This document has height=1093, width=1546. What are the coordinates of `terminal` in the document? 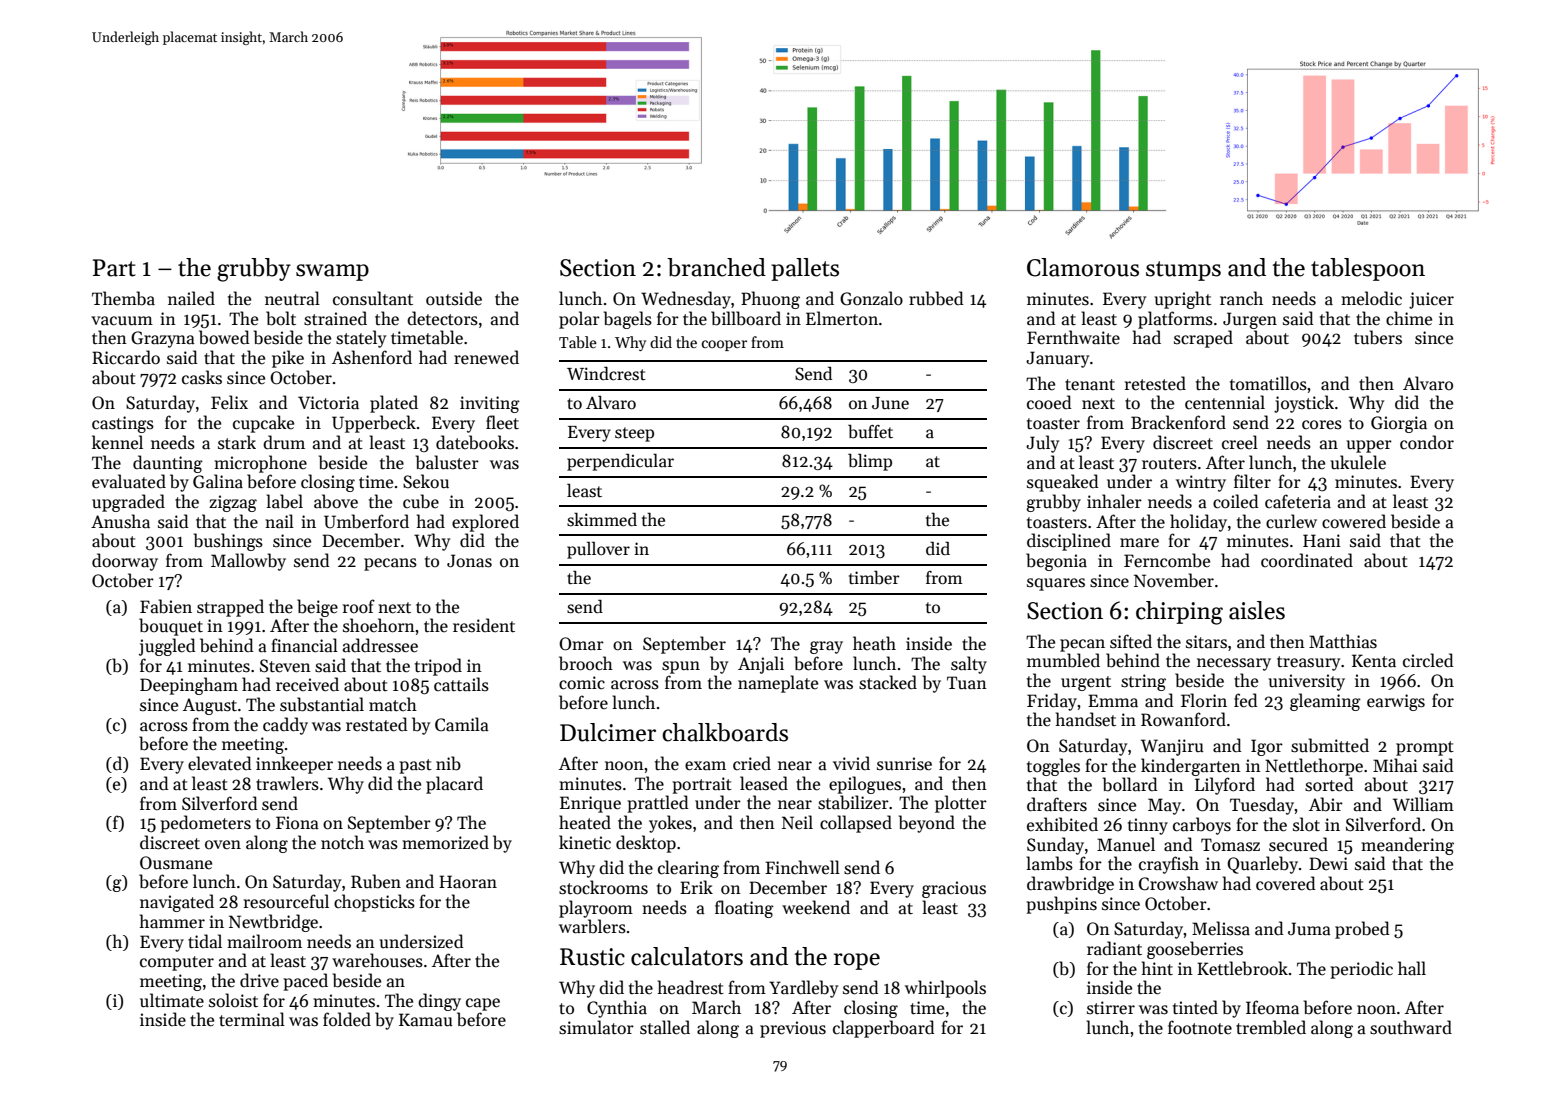 It's located at (252, 1019).
